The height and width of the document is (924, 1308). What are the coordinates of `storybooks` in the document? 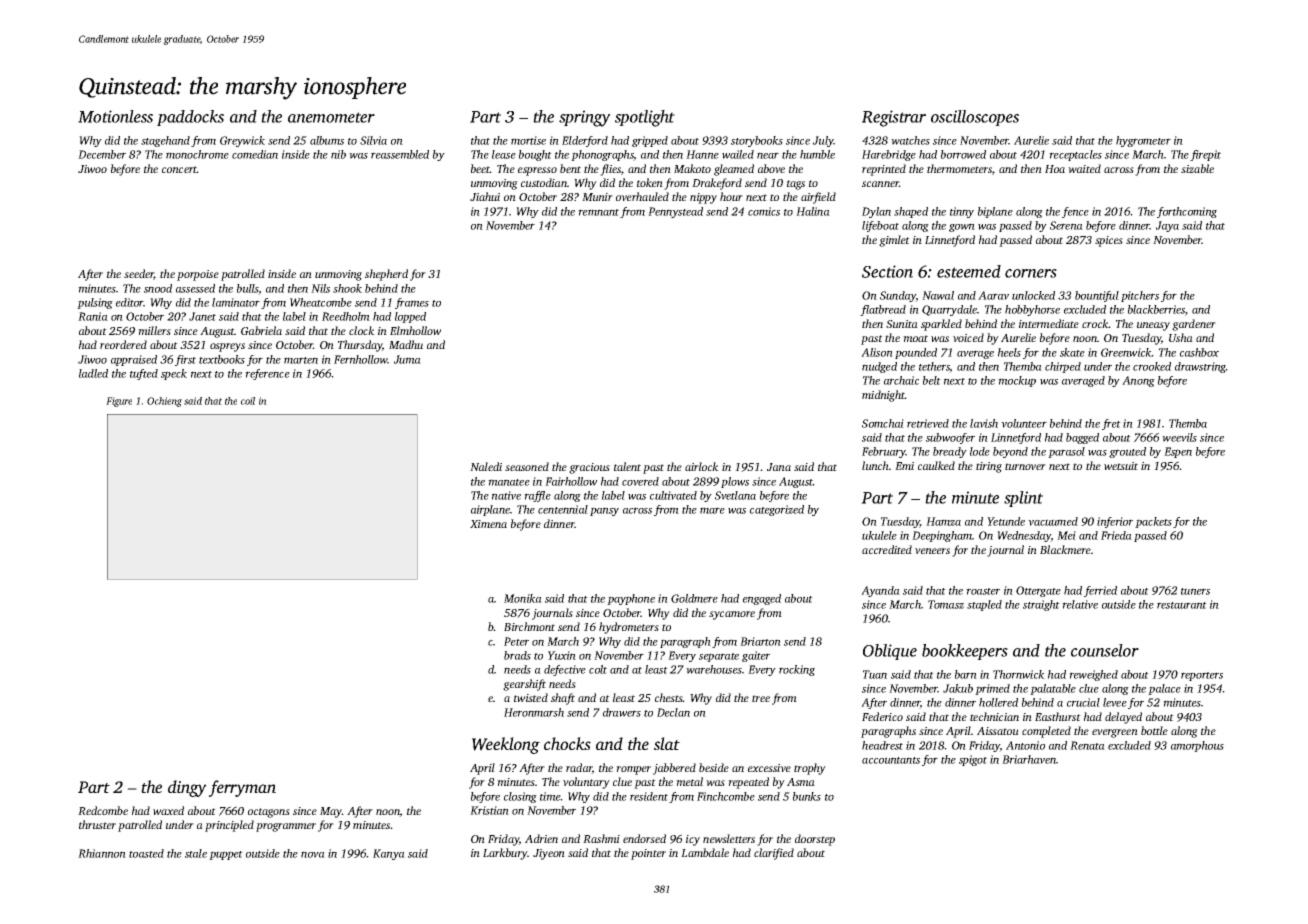 It's located at (757, 141).
